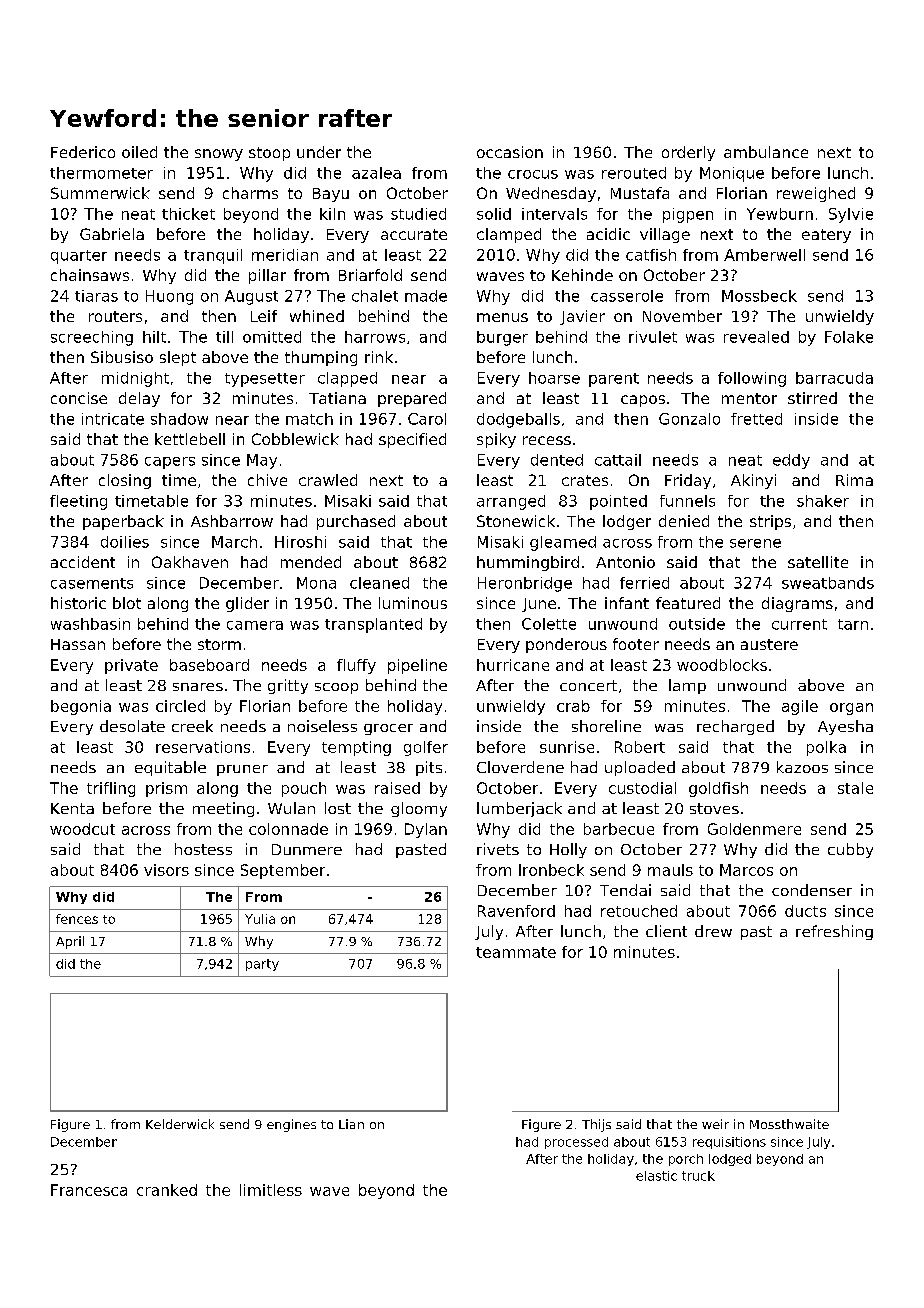  What do you see at coordinates (247, 604) in the screenshot?
I see `glider` at bounding box center [247, 604].
